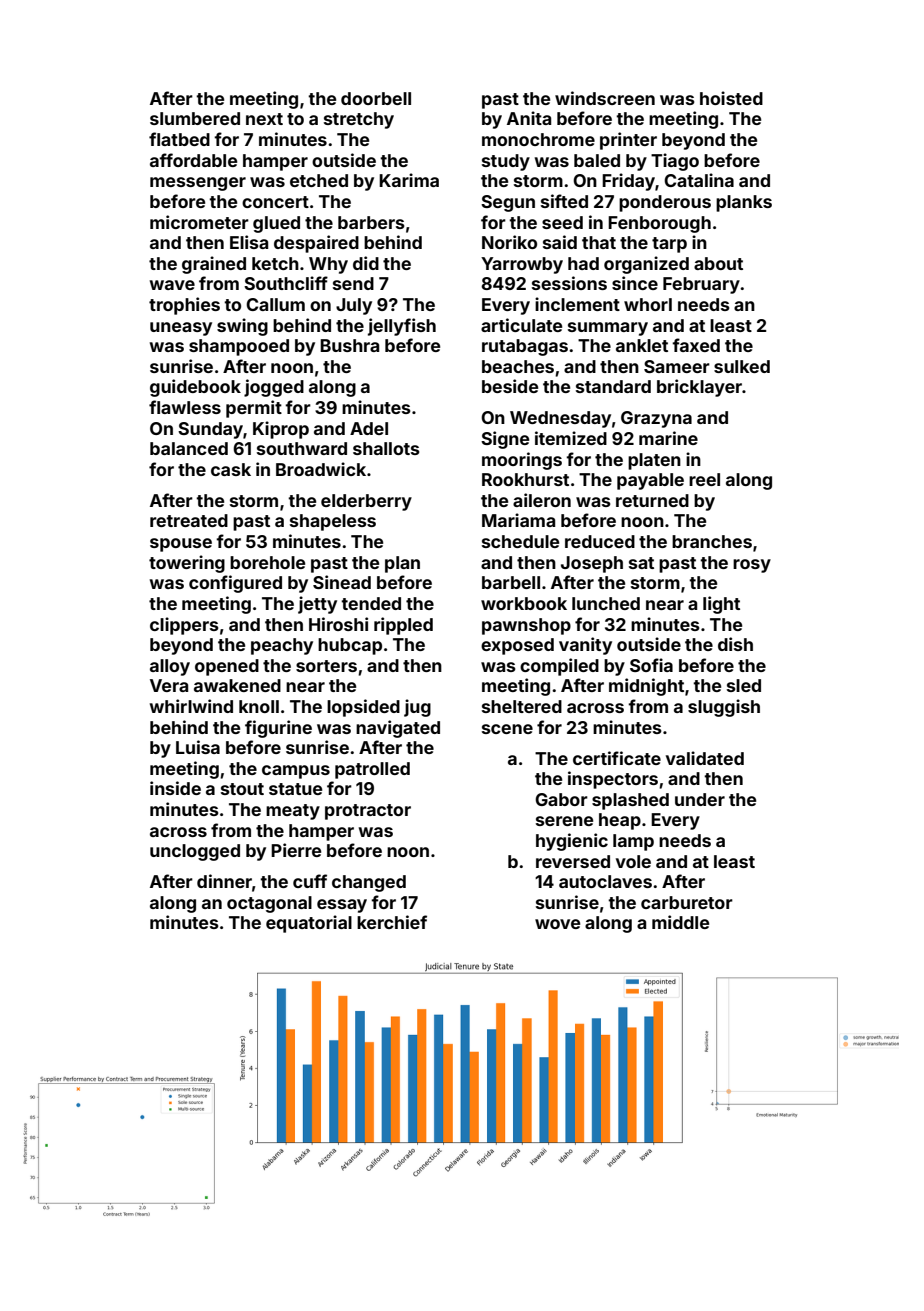 This screenshot has width=924, height=1311. I want to click on doorbell, so click(376, 98).
